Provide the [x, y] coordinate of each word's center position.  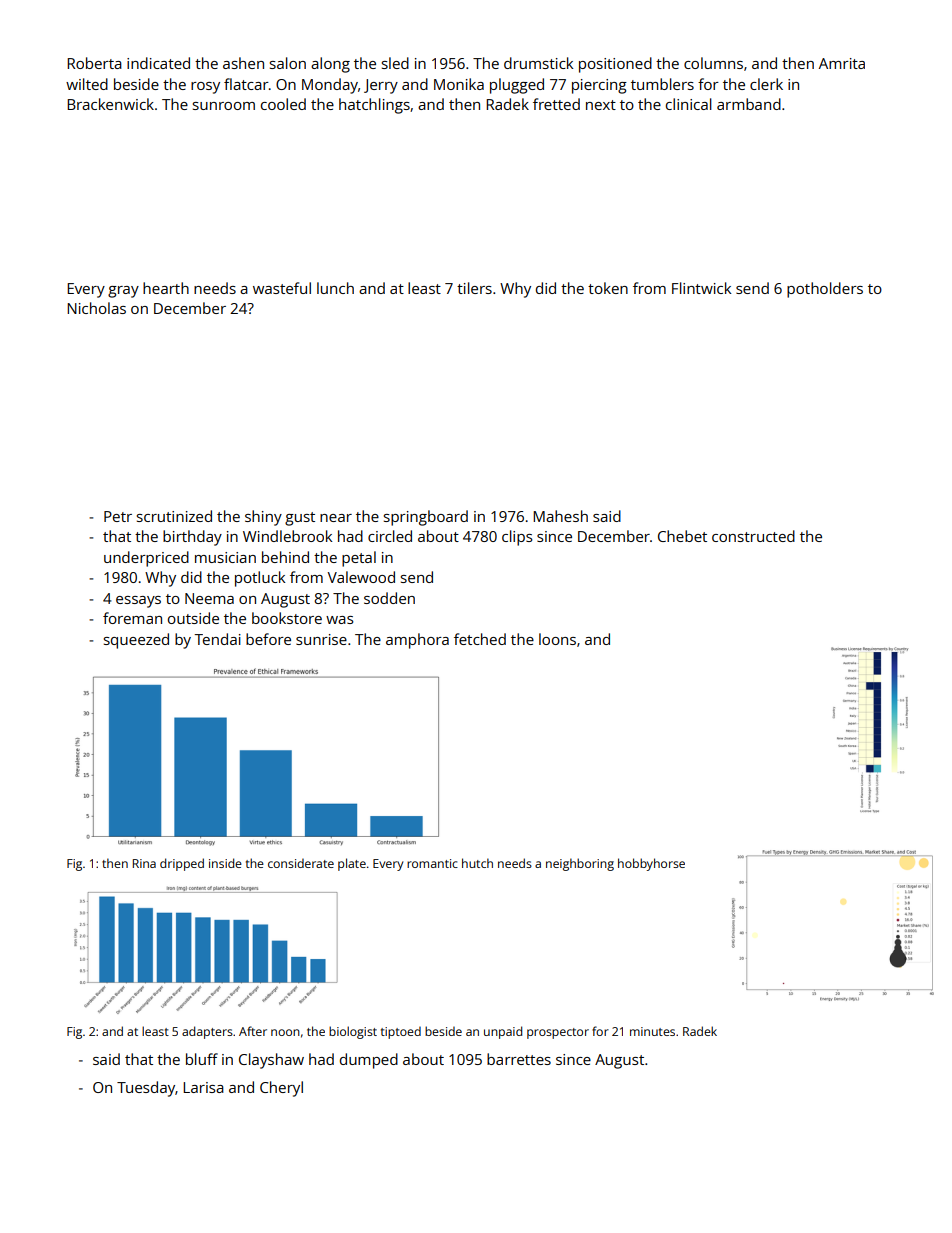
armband [749, 104]
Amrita [842, 63]
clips [517, 538]
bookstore [287, 618]
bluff [202, 1059]
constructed [753, 536]
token [608, 288]
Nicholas [96, 308]
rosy [205, 88]
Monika [459, 84]
